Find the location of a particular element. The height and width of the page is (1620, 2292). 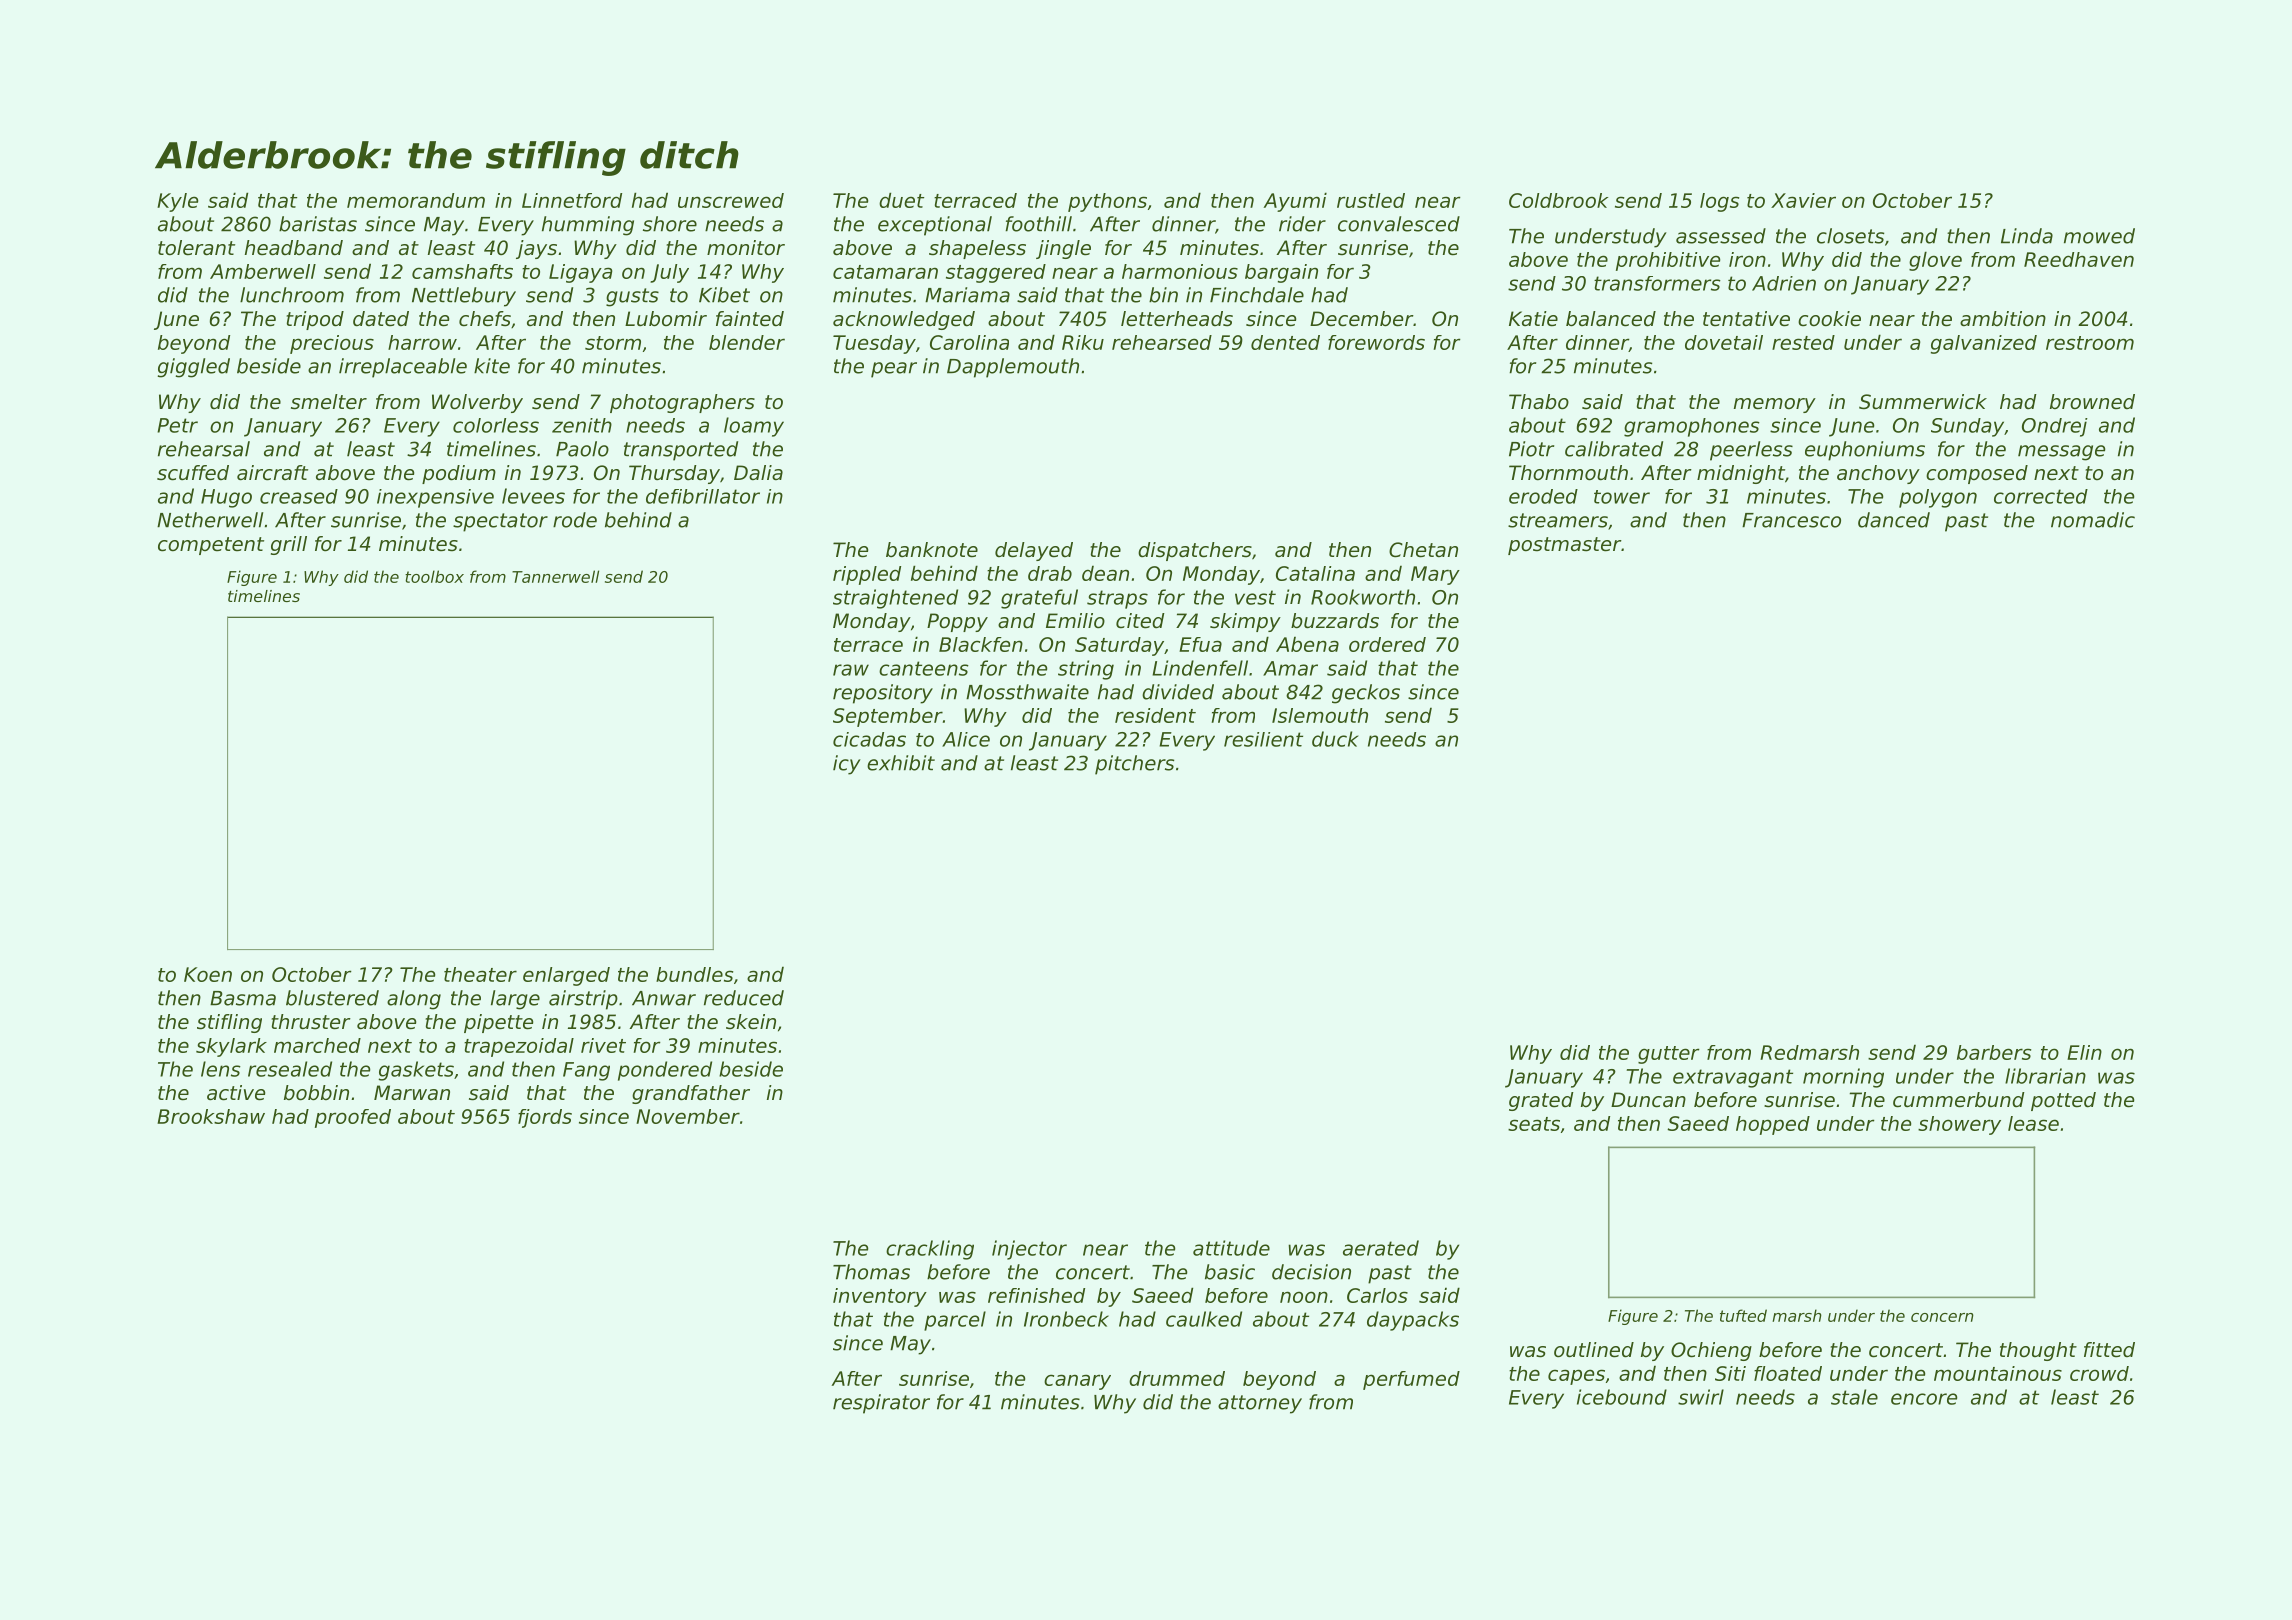

memorandum is located at coordinates (416, 200).
